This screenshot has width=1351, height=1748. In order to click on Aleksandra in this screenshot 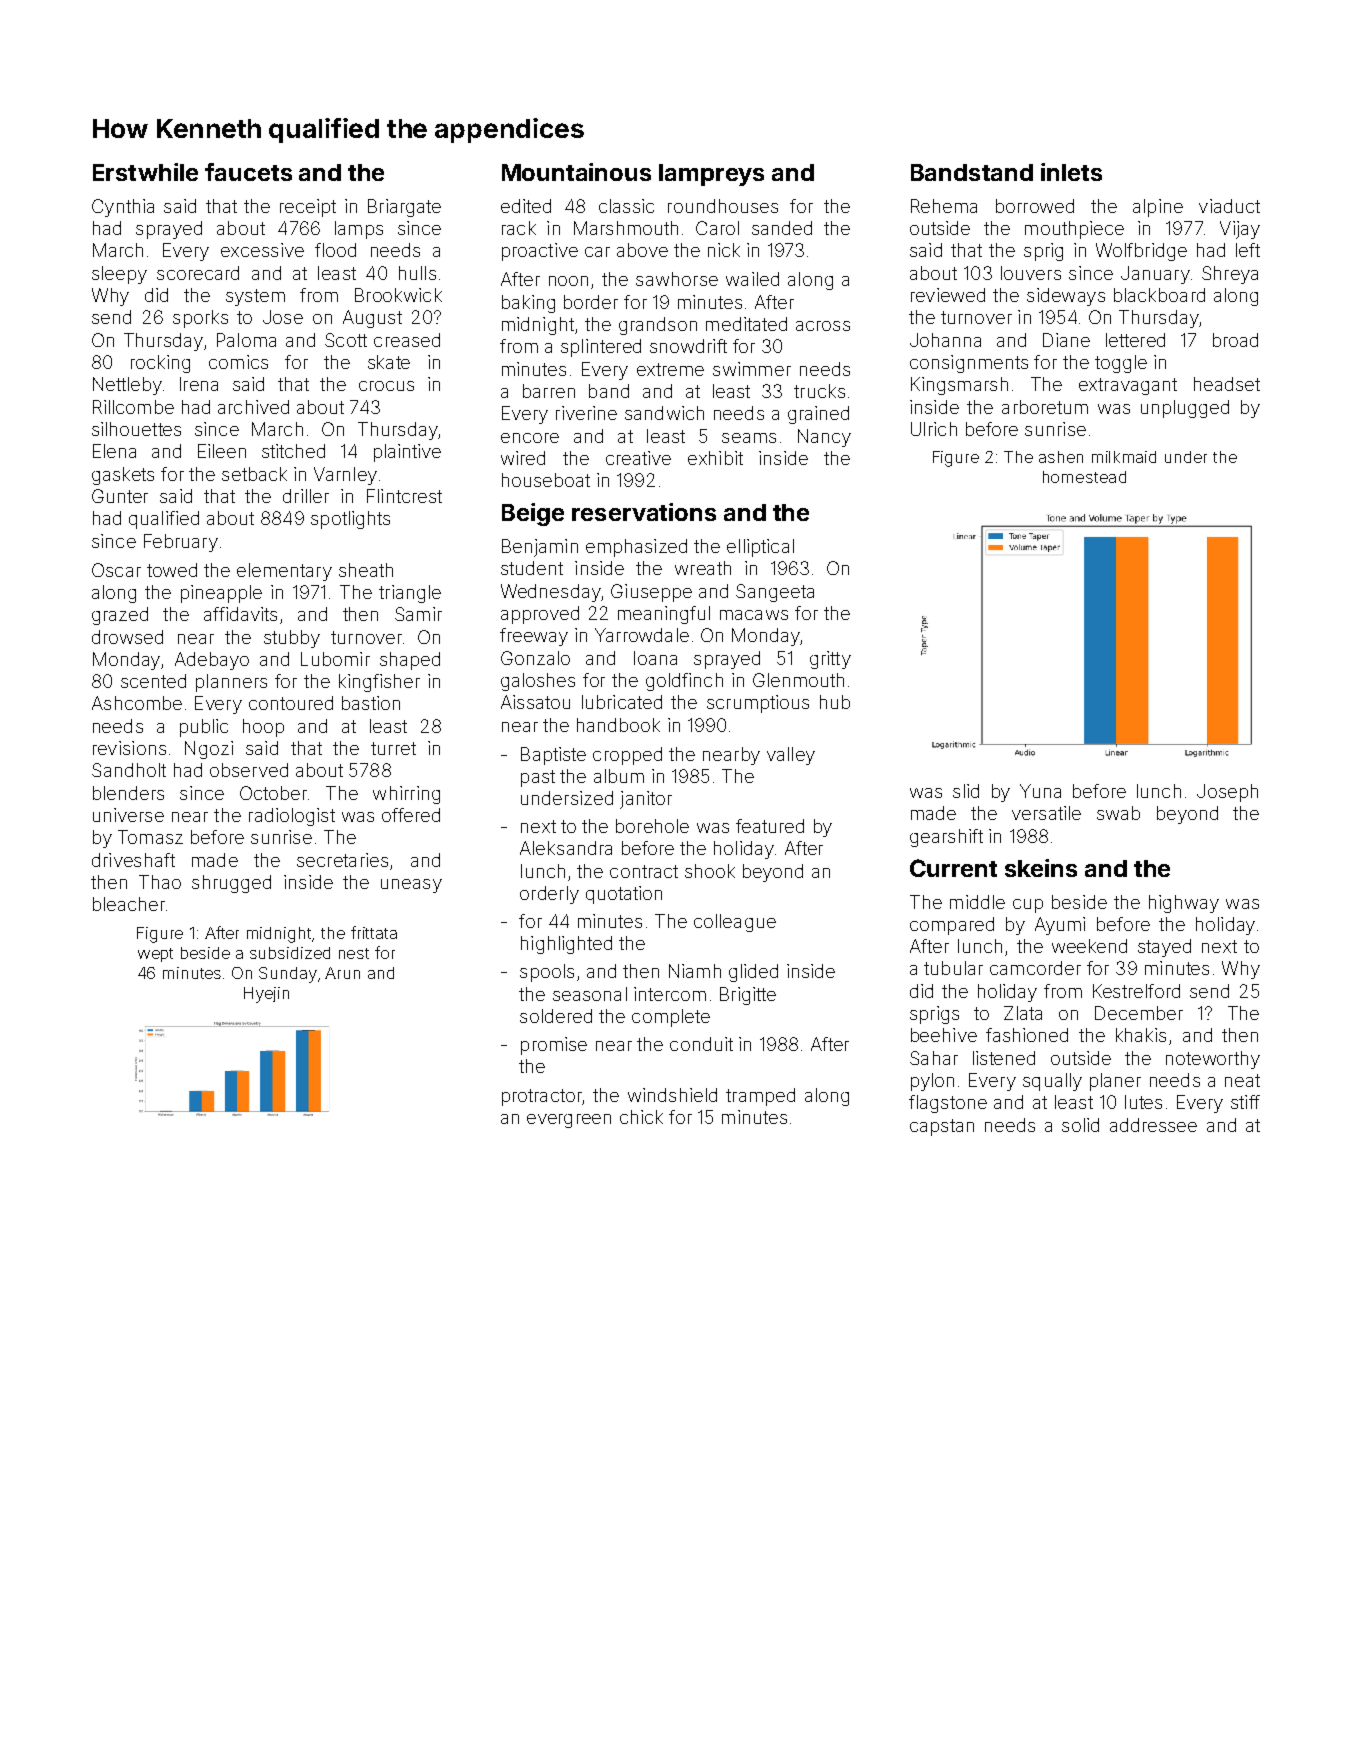, I will do `click(566, 848)`.
